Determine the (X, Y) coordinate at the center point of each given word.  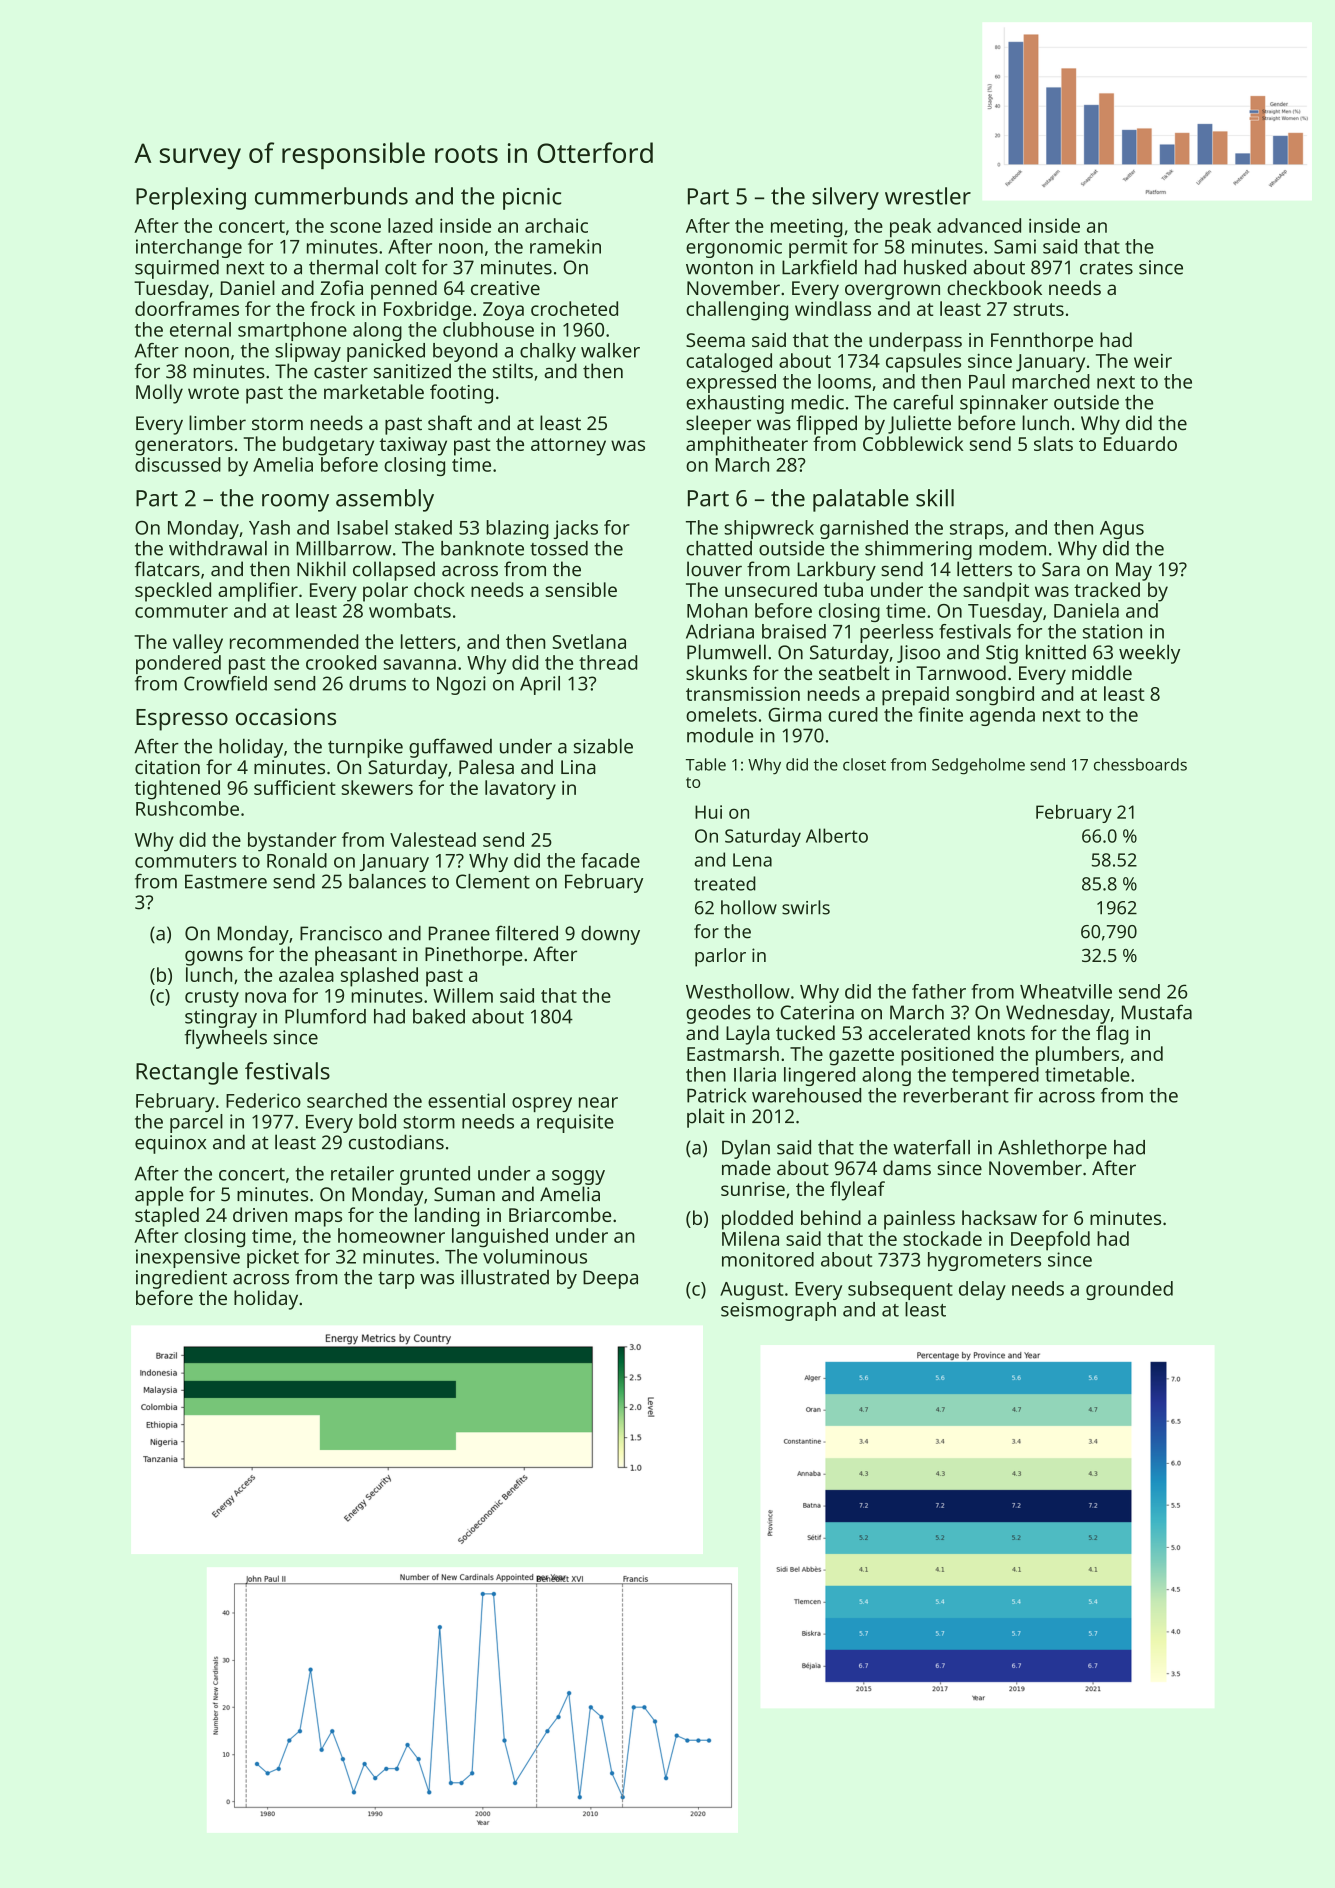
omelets (721, 714)
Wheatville (1066, 991)
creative (505, 288)
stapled (167, 1217)
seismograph (778, 1311)
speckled (173, 592)
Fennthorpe (1042, 342)
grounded (1129, 1290)
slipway (308, 352)
